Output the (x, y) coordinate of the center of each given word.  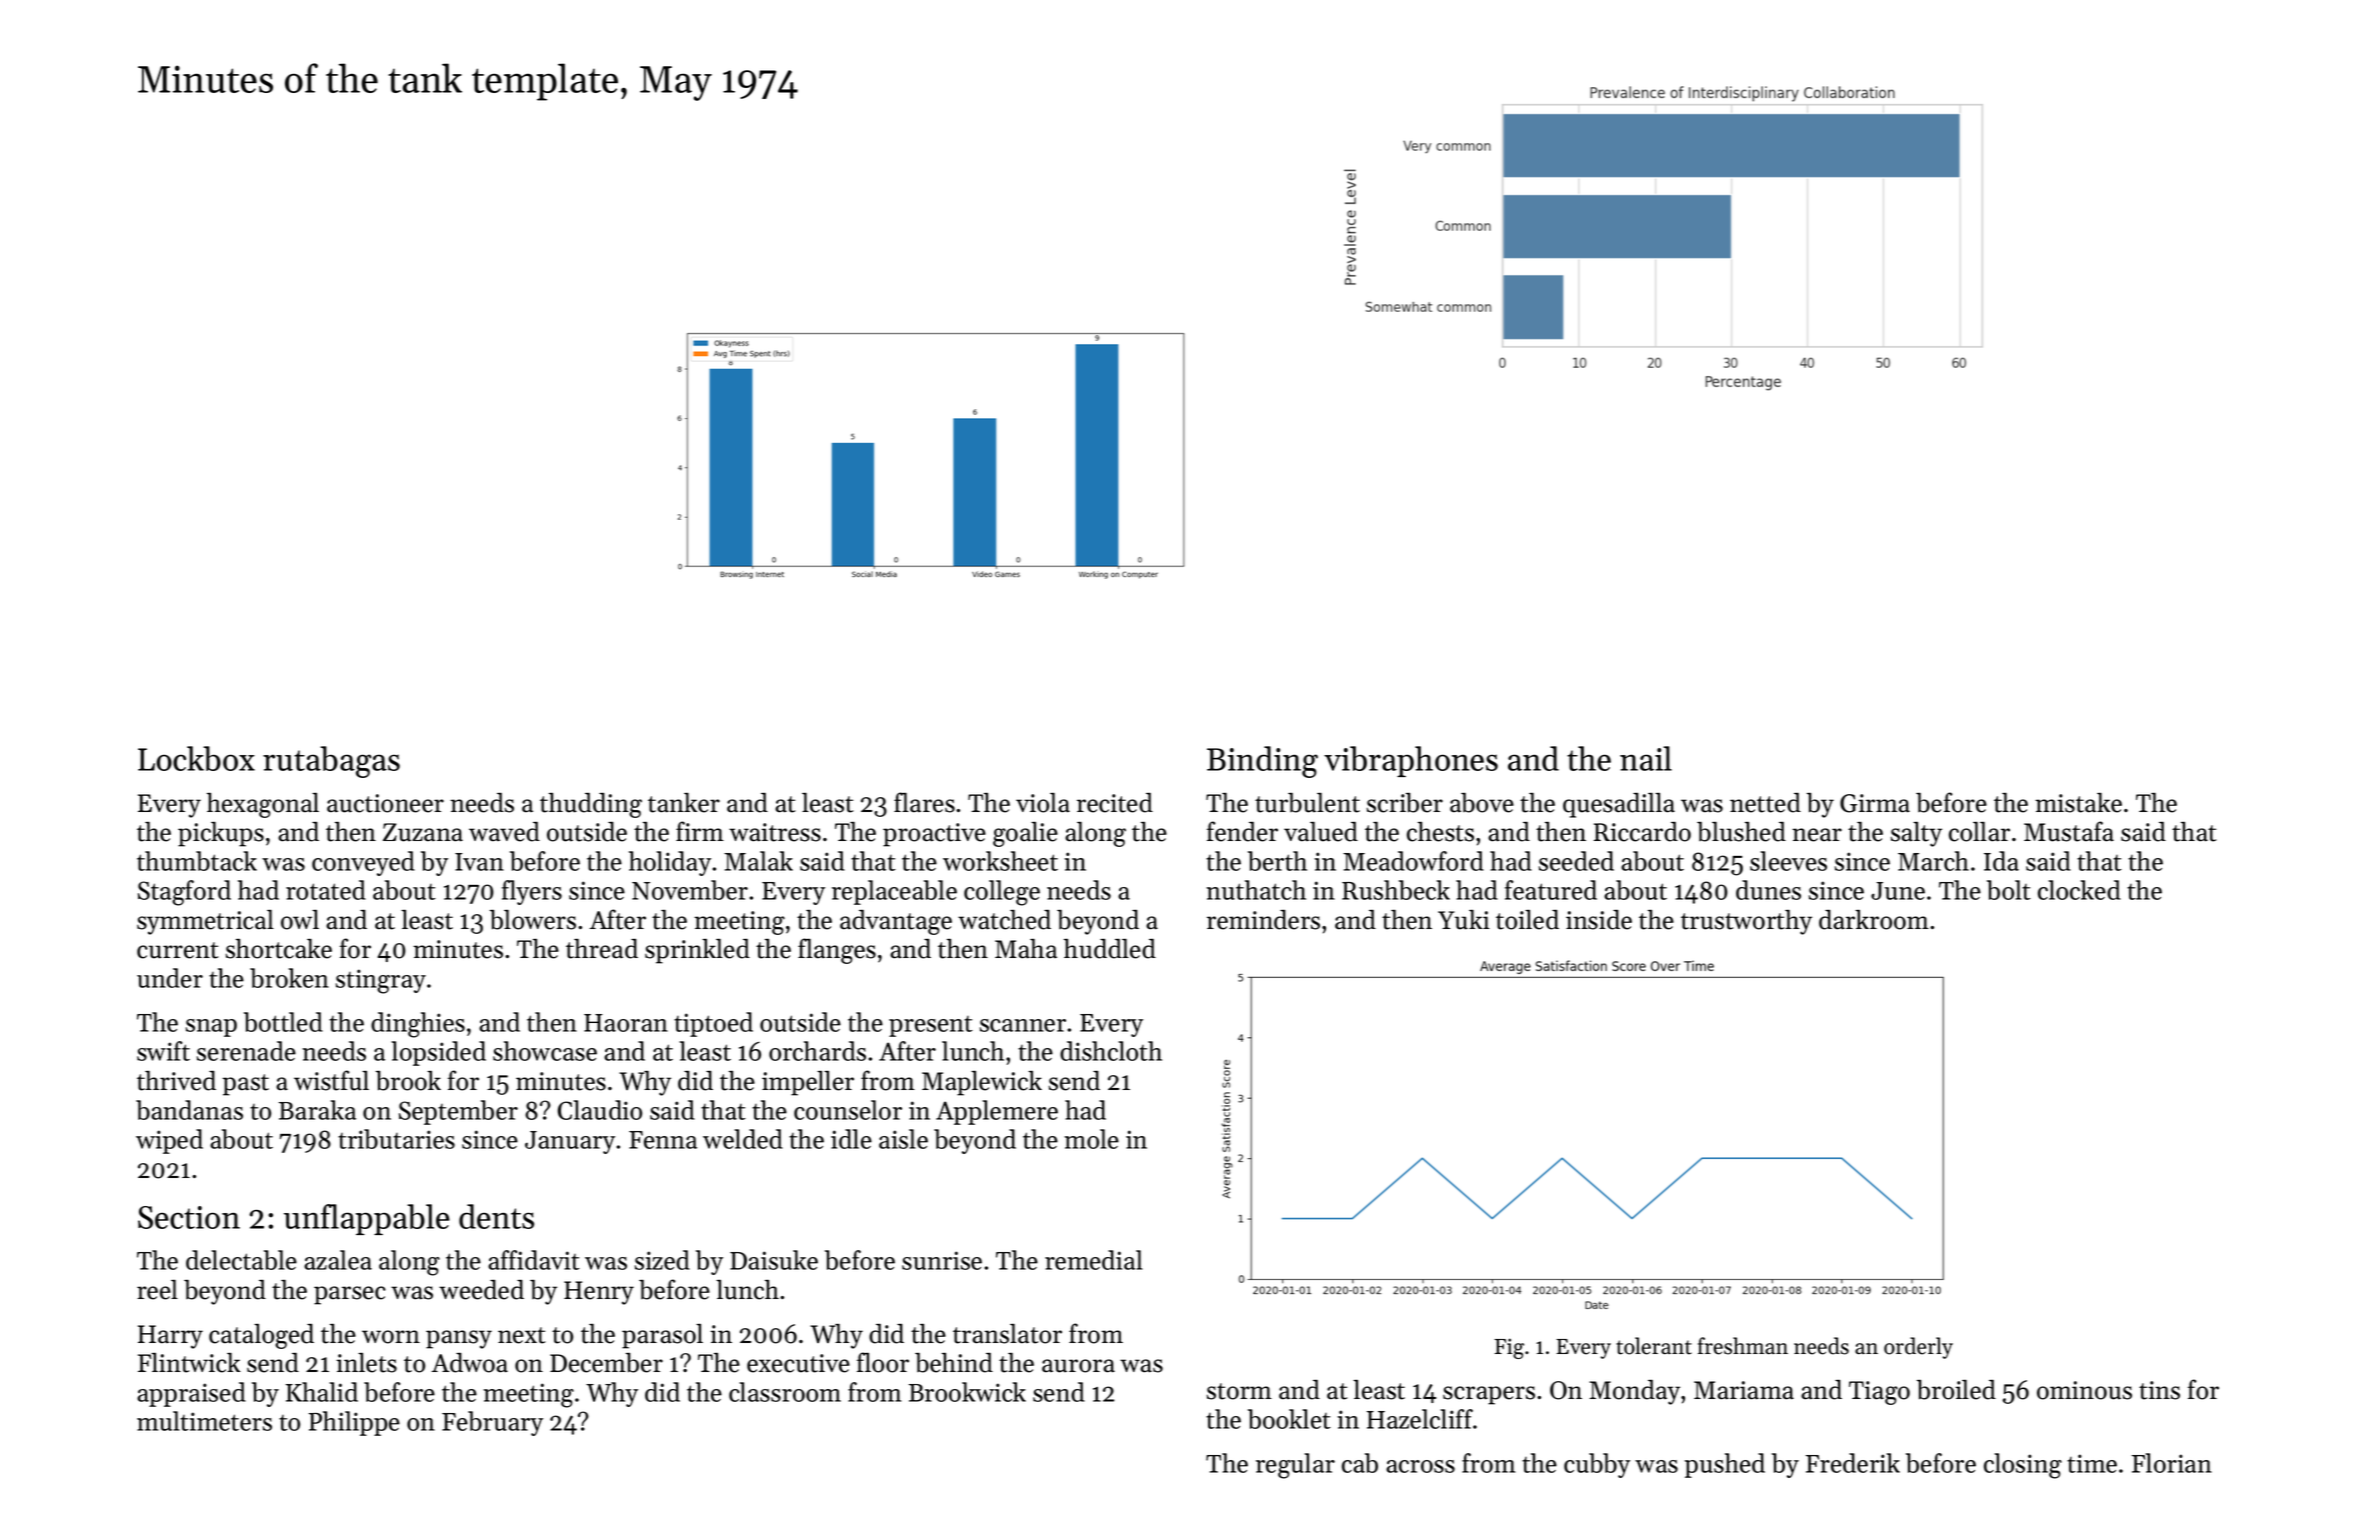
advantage (896, 922)
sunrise (942, 1260)
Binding (1262, 762)
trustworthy (1746, 922)
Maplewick (982, 1083)
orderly (1918, 1348)
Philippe (354, 1423)
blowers (532, 920)
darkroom (1874, 920)
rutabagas (331, 762)
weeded (481, 1290)
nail (1646, 758)
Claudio (600, 1110)
